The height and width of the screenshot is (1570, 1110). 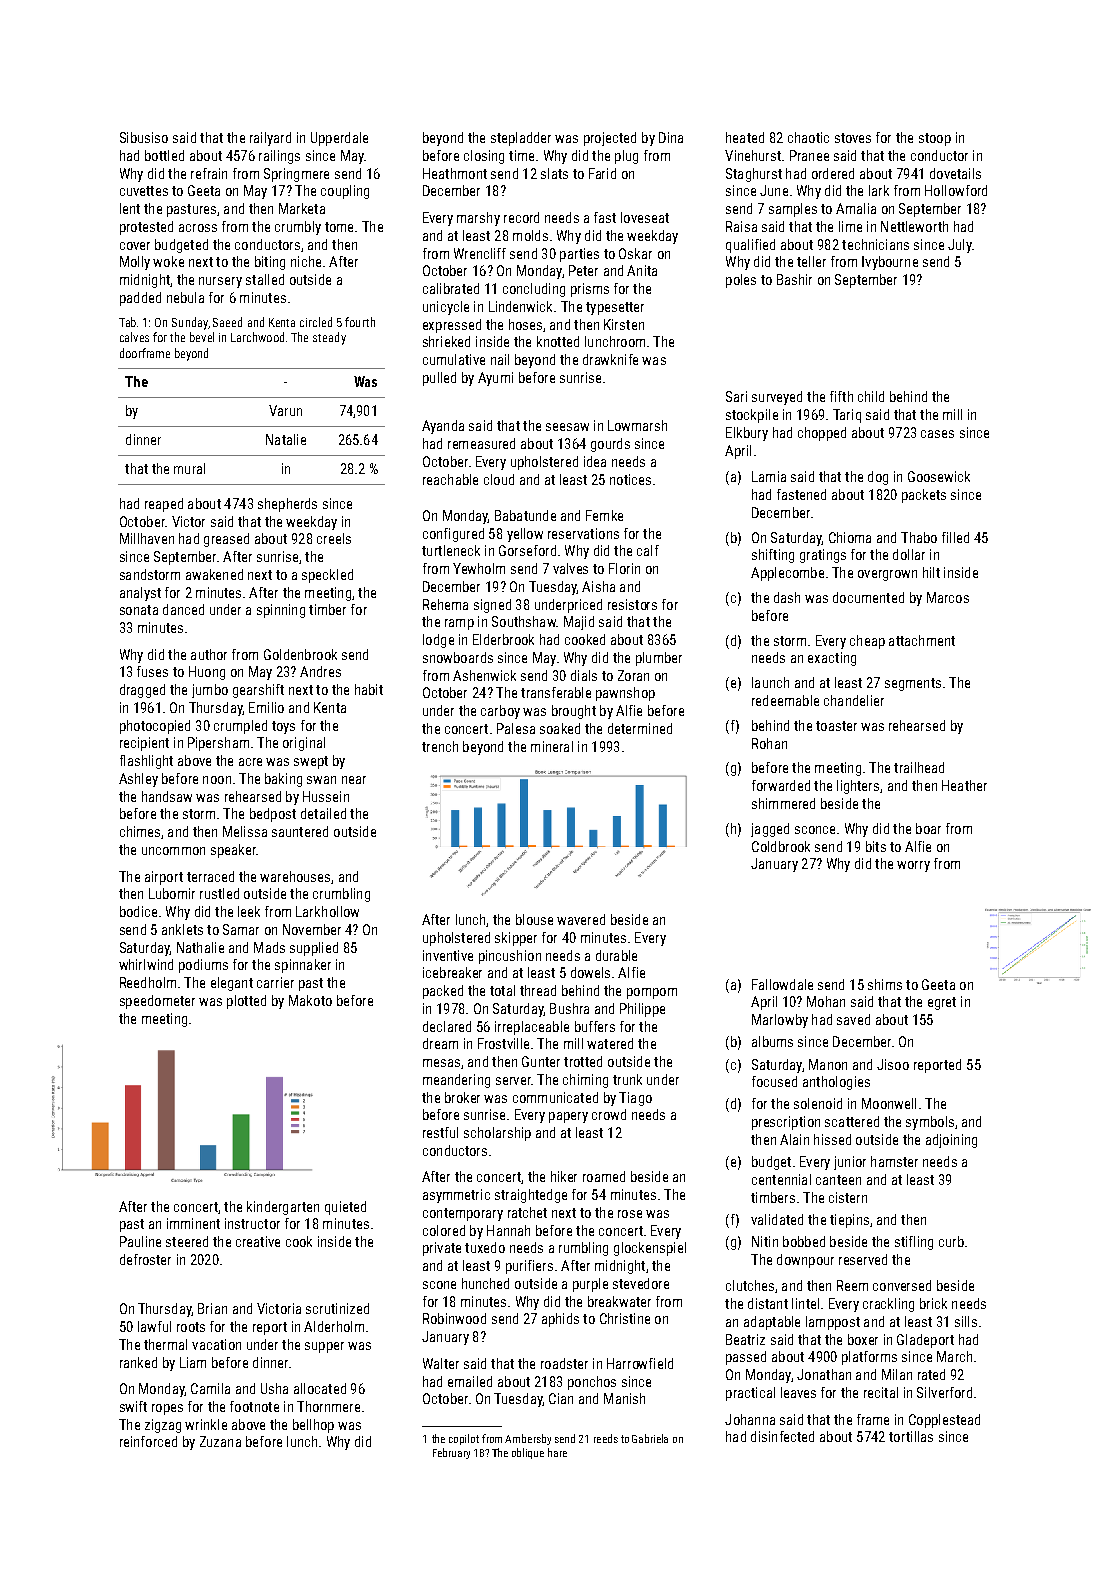 What do you see at coordinates (320, 671) in the screenshot?
I see `Andres` at bounding box center [320, 671].
